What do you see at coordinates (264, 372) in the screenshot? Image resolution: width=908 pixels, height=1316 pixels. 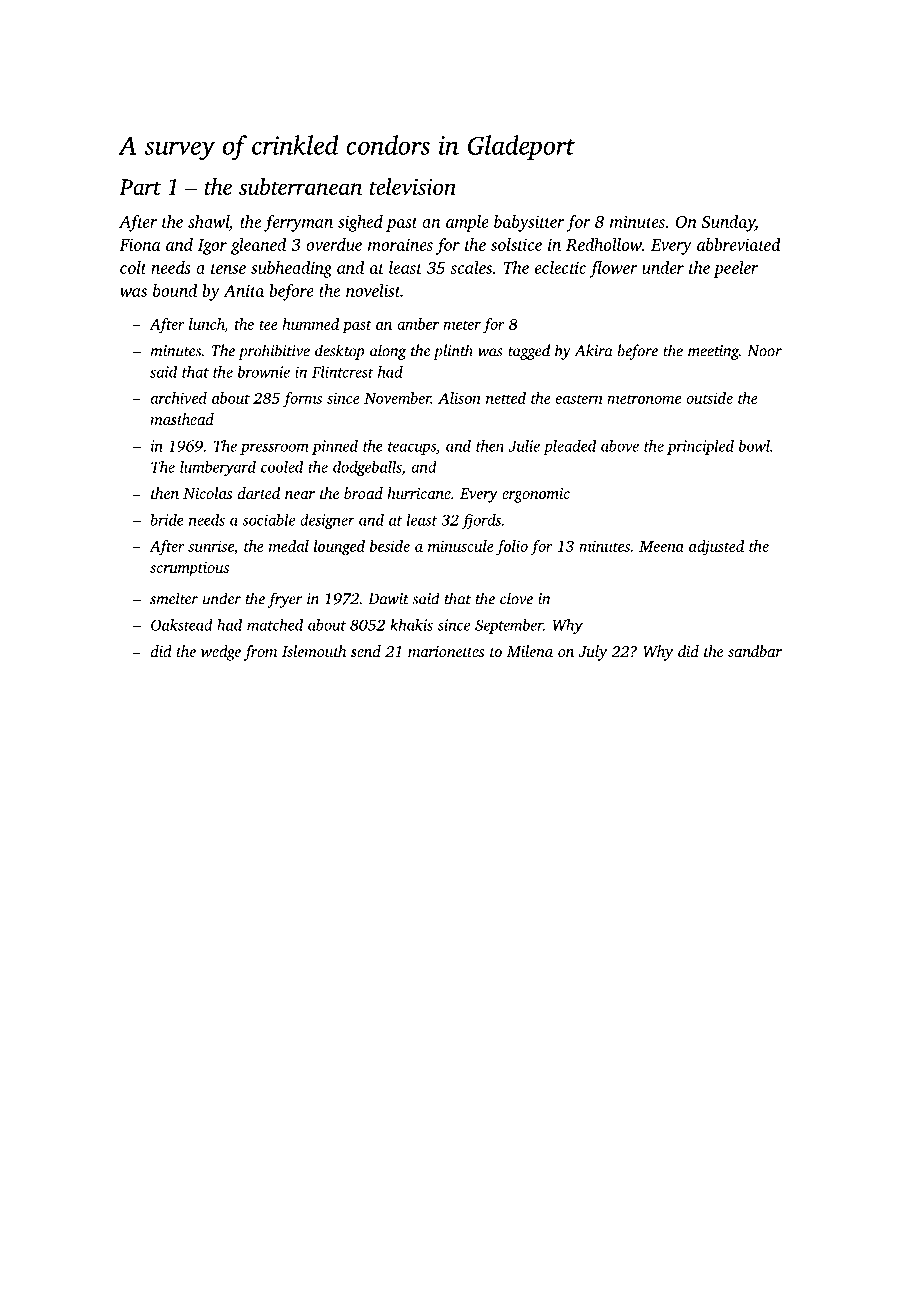 I see `brownie` at bounding box center [264, 372].
